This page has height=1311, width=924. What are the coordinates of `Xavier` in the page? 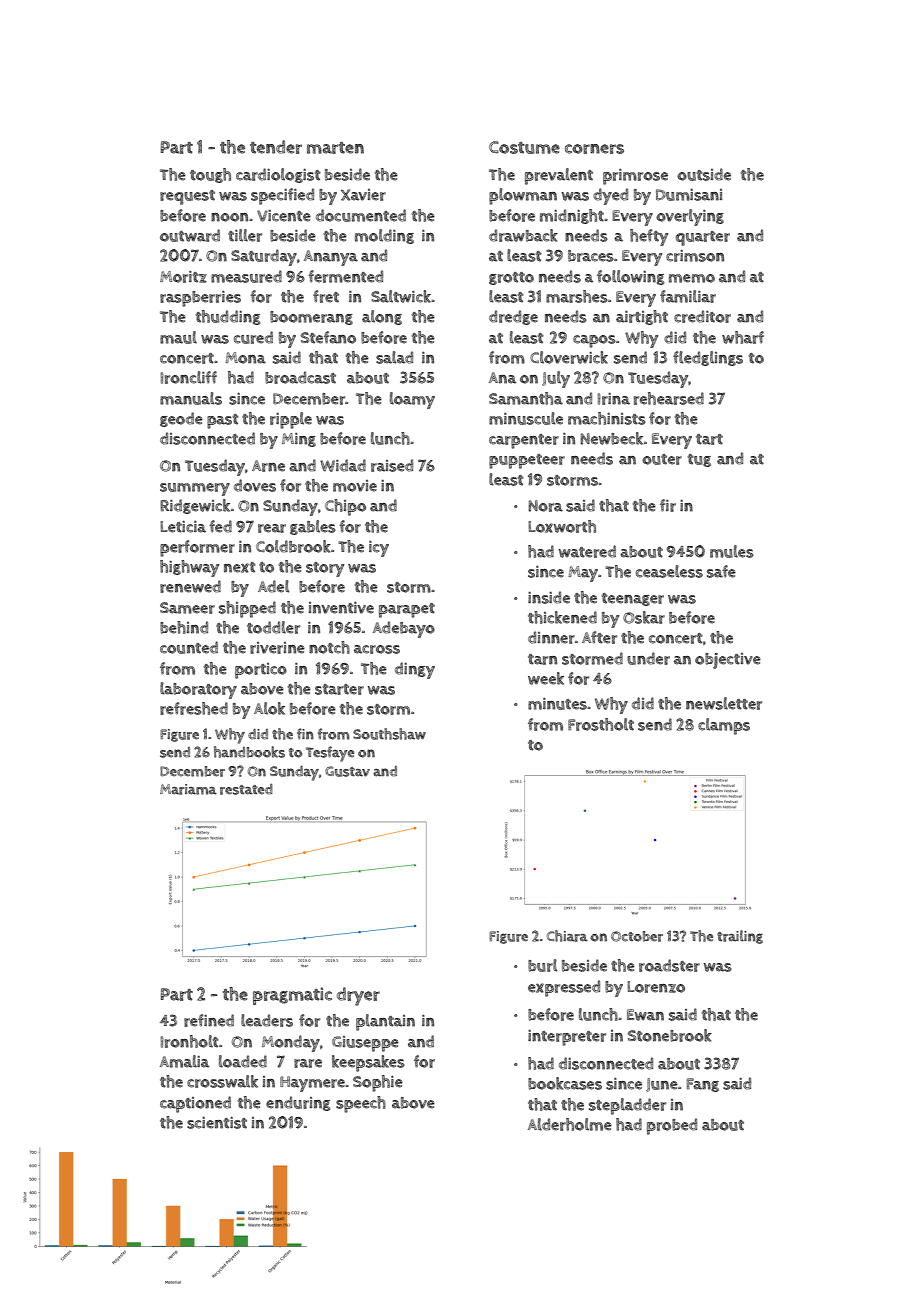 It's located at (363, 195).
